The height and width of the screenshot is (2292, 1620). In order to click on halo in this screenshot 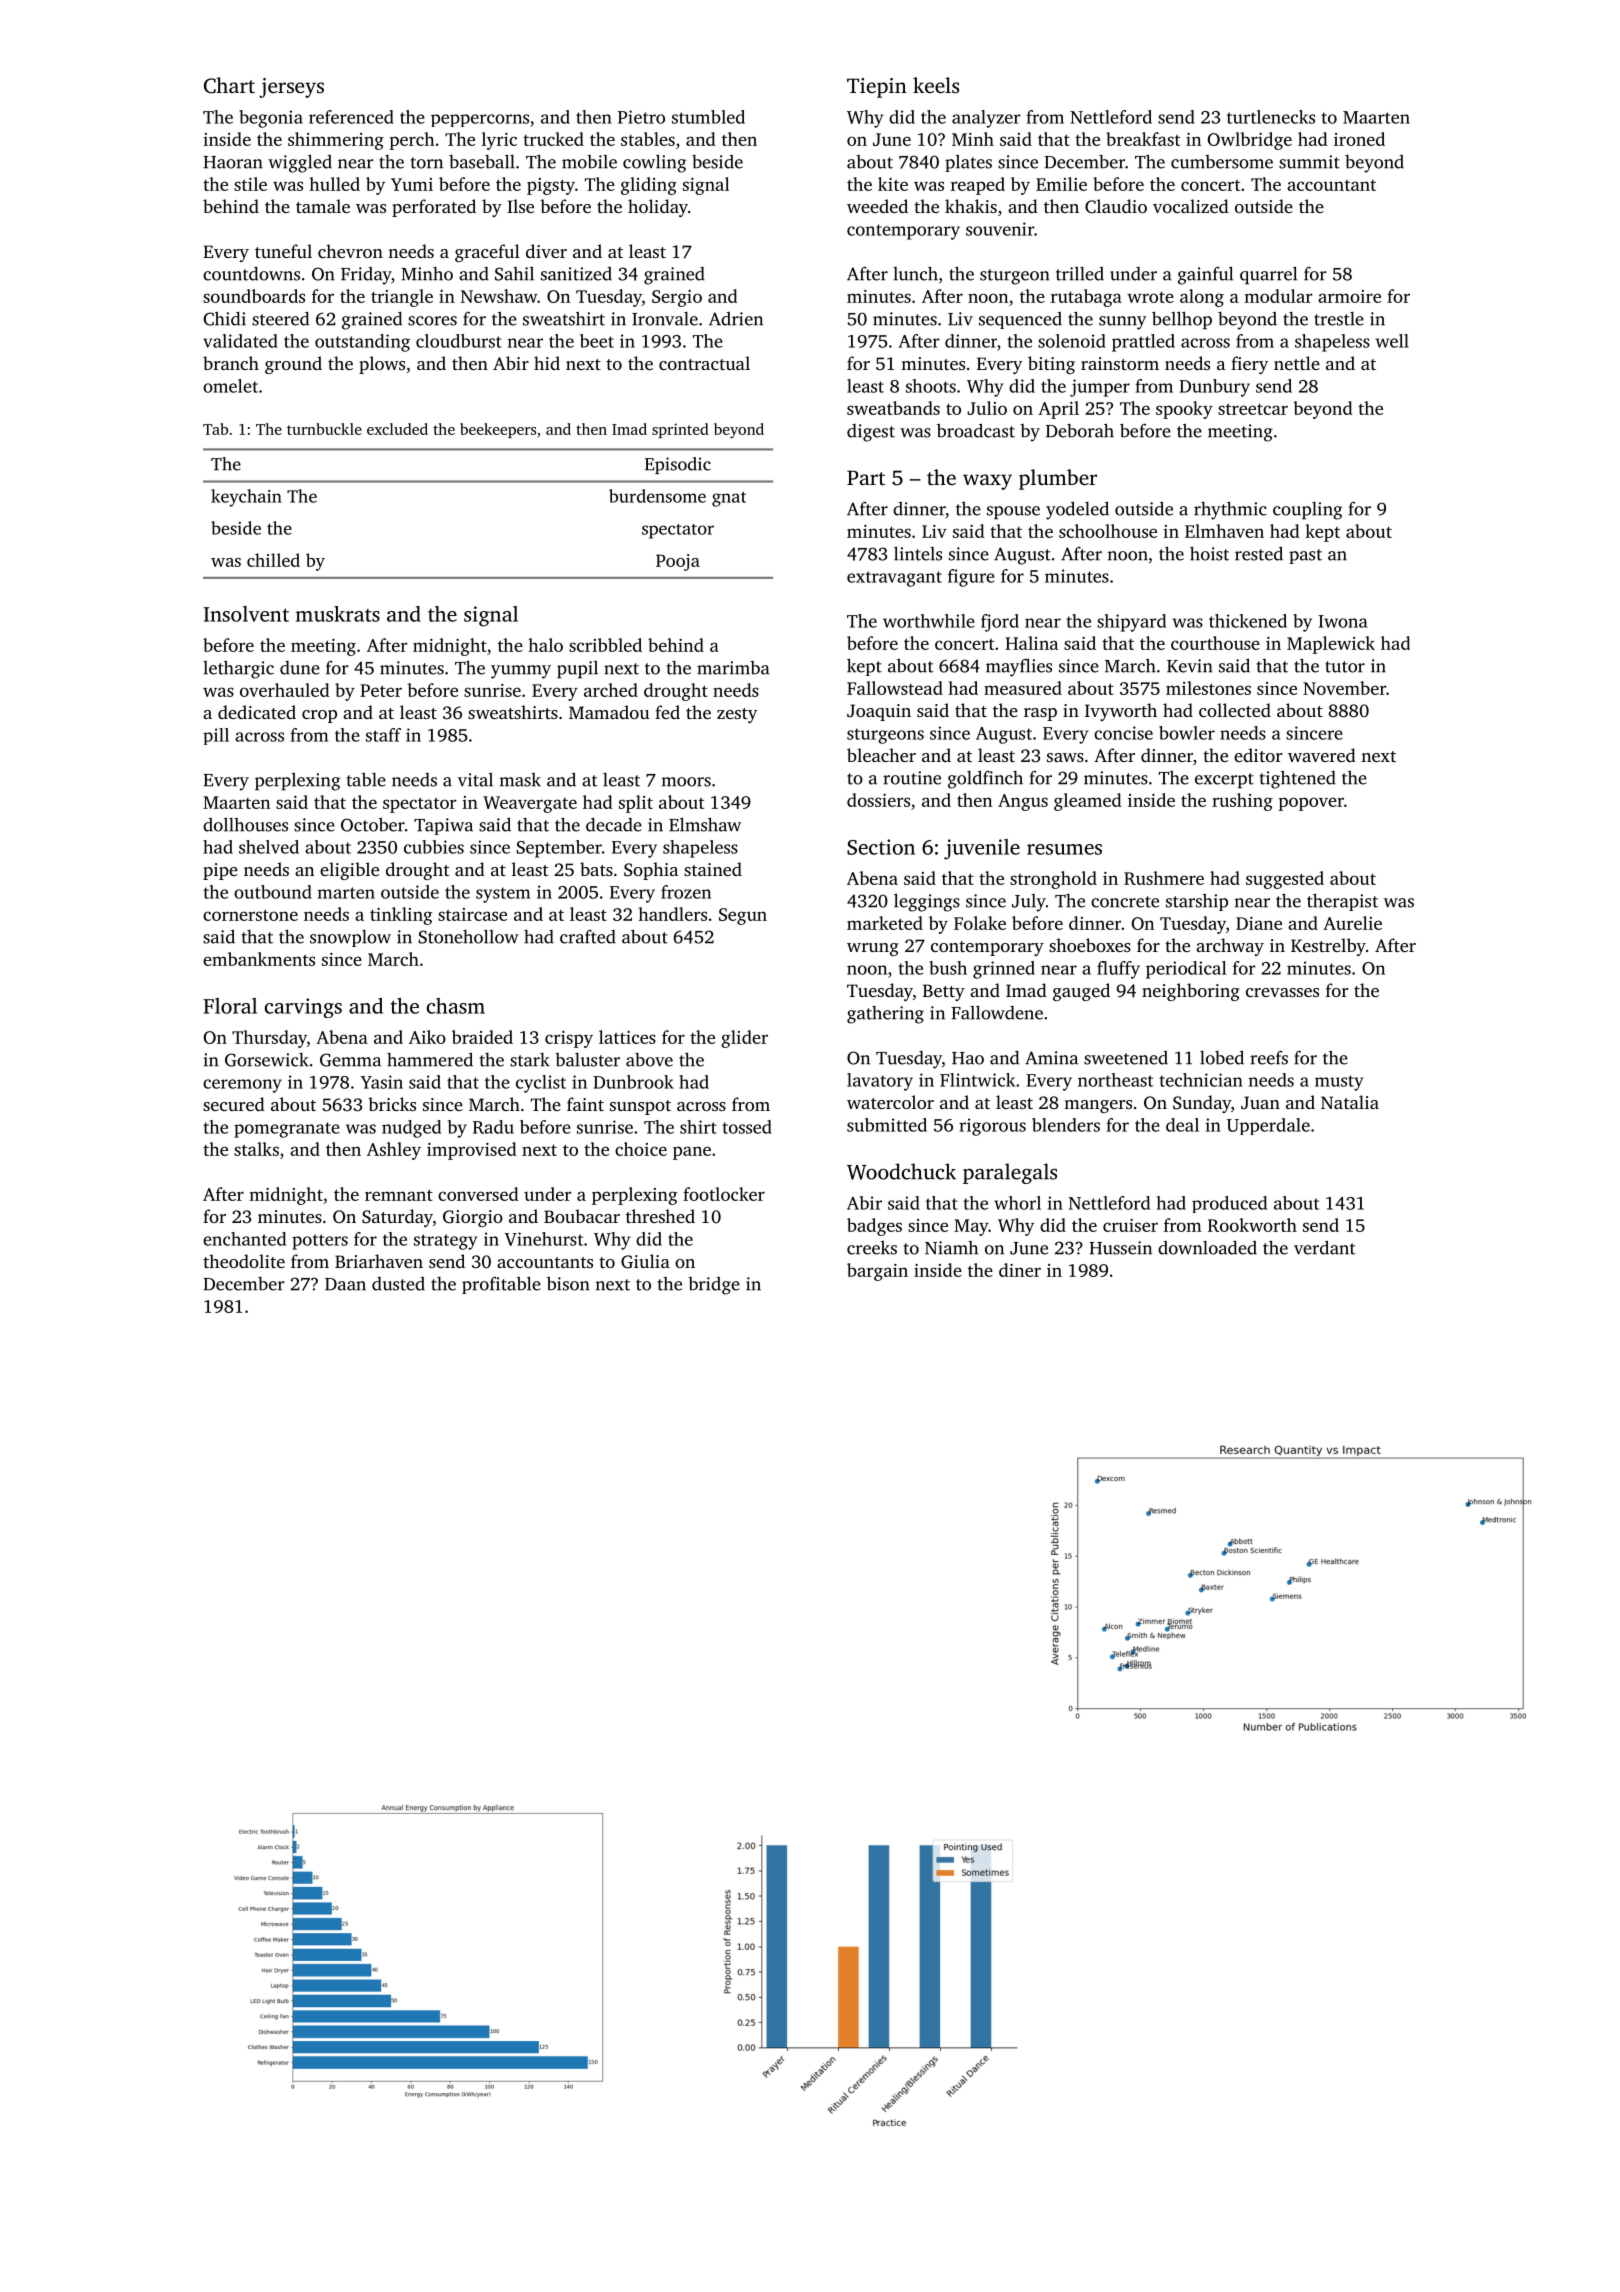, I will do `click(545, 645)`.
